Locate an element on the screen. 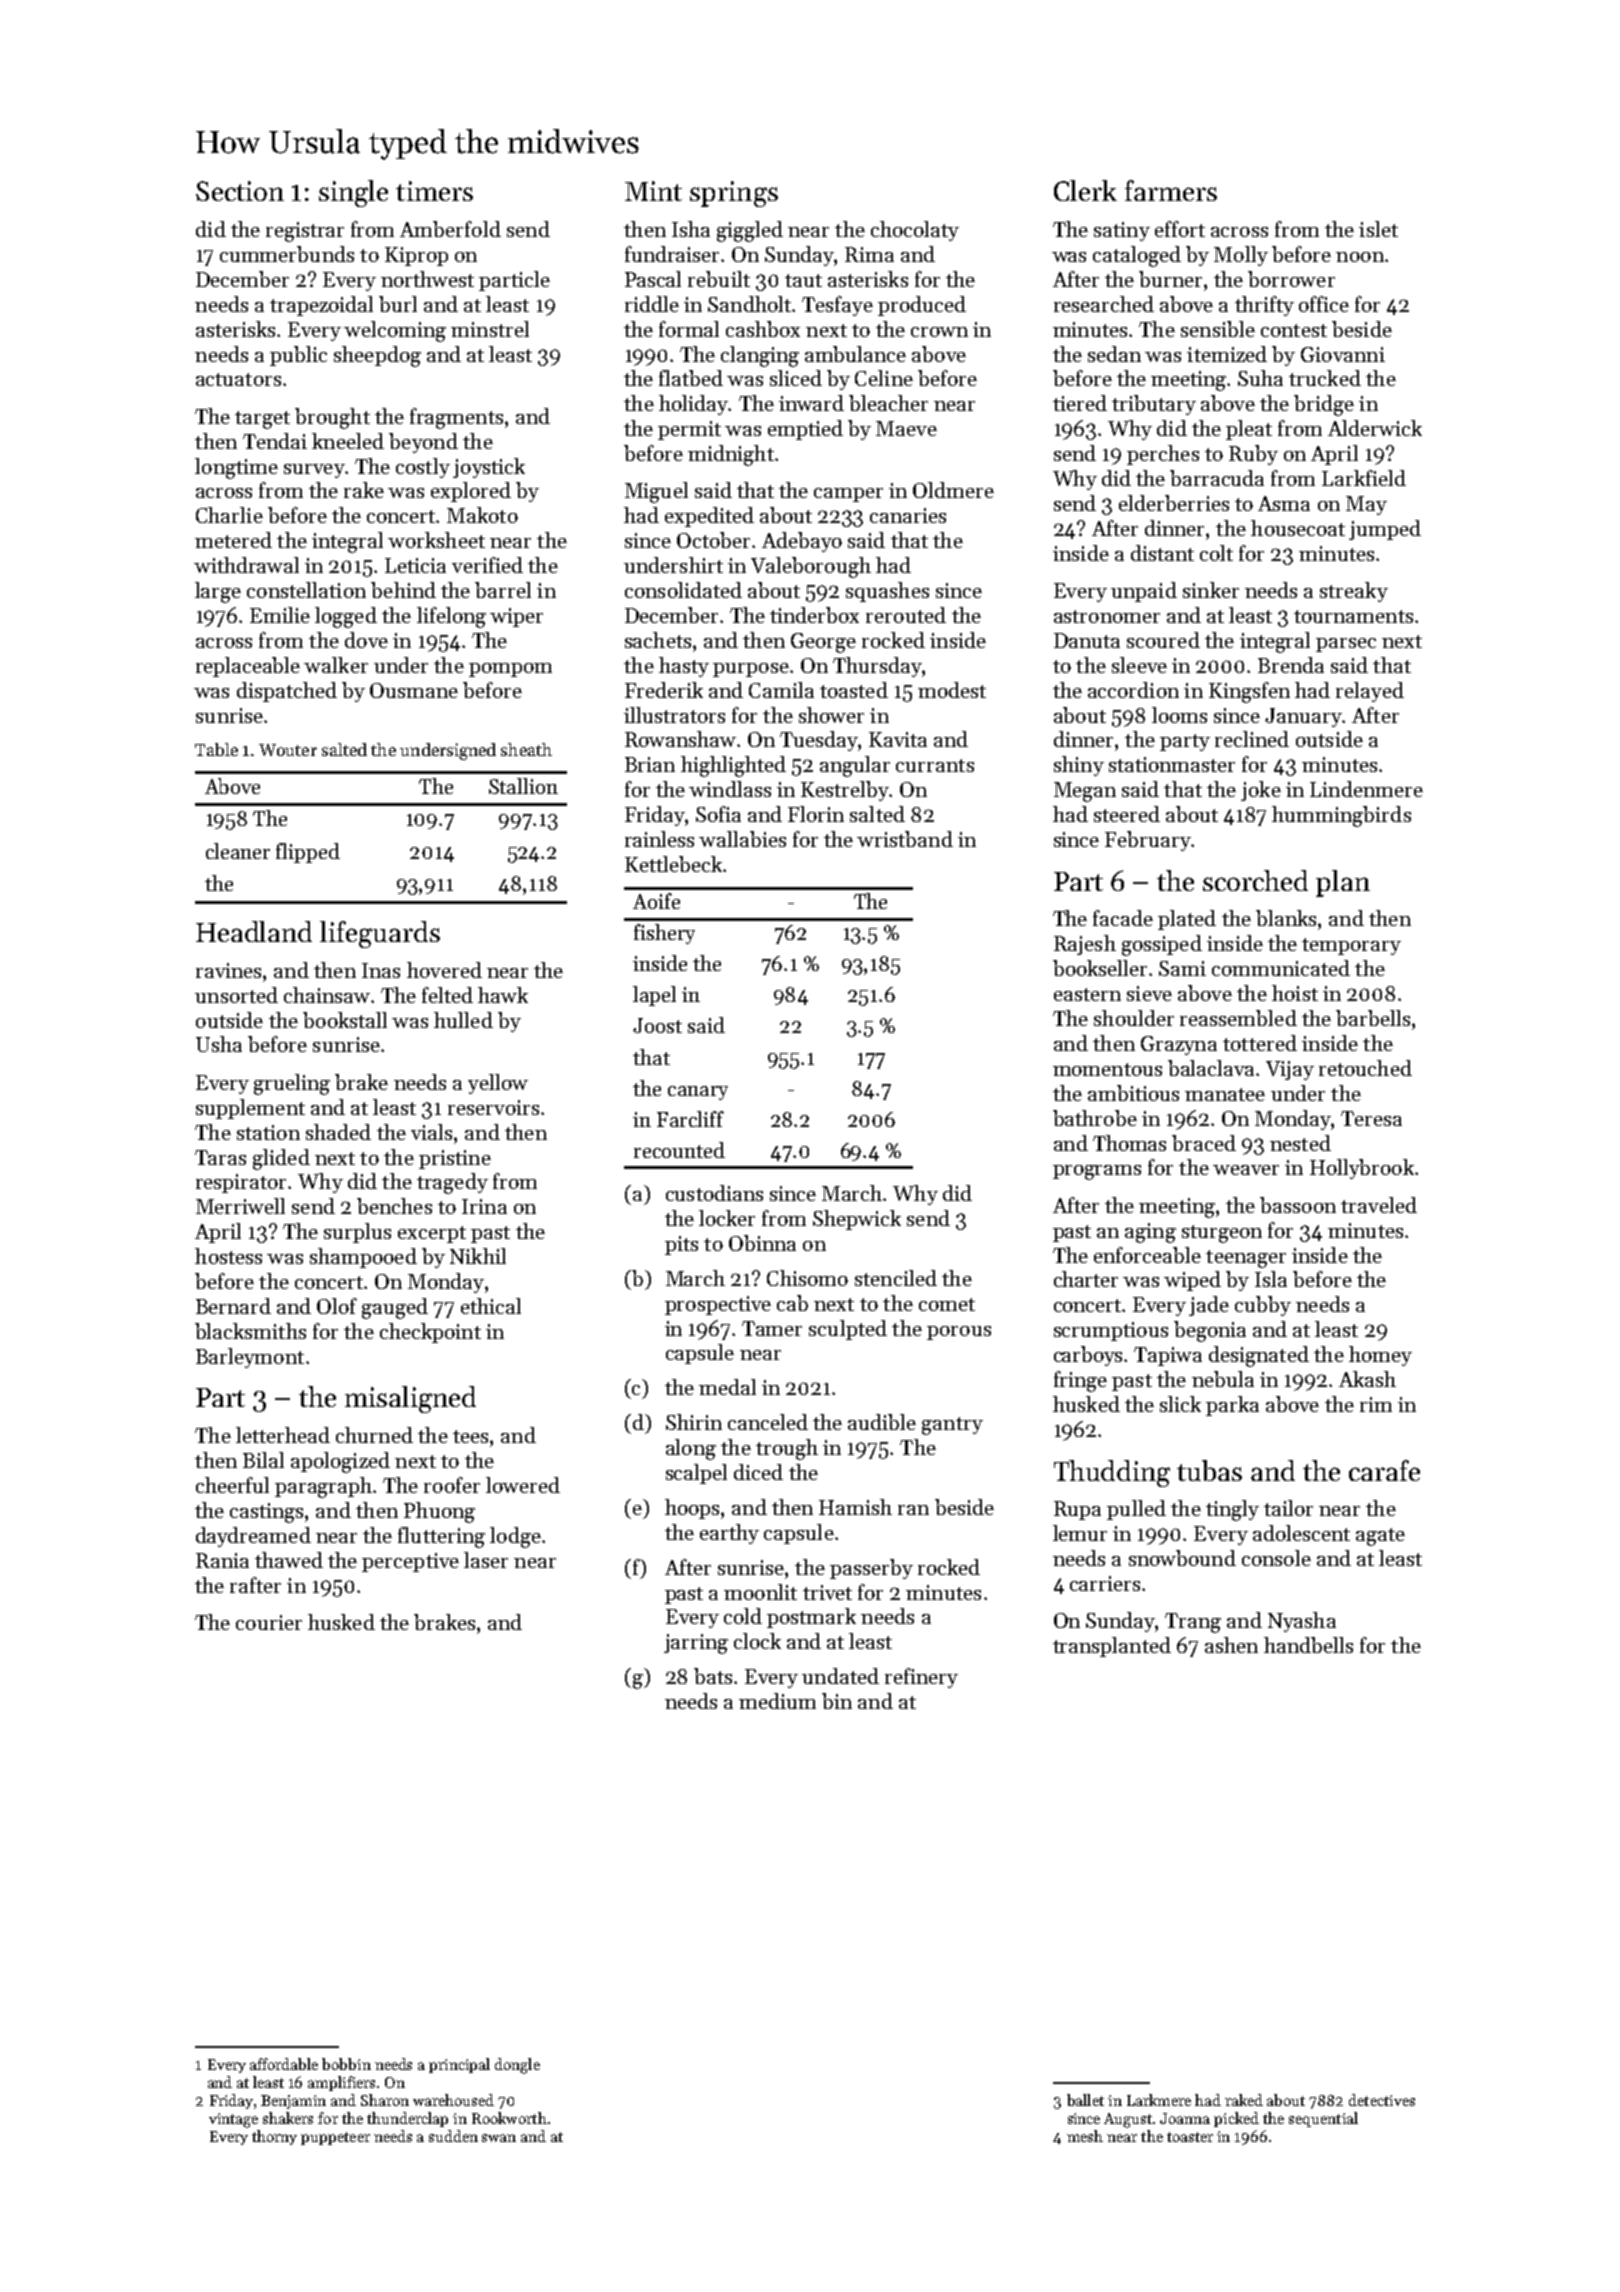 The width and height of the screenshot is (1620, 2292). fringe is located at coordinates (1080, 1381).
